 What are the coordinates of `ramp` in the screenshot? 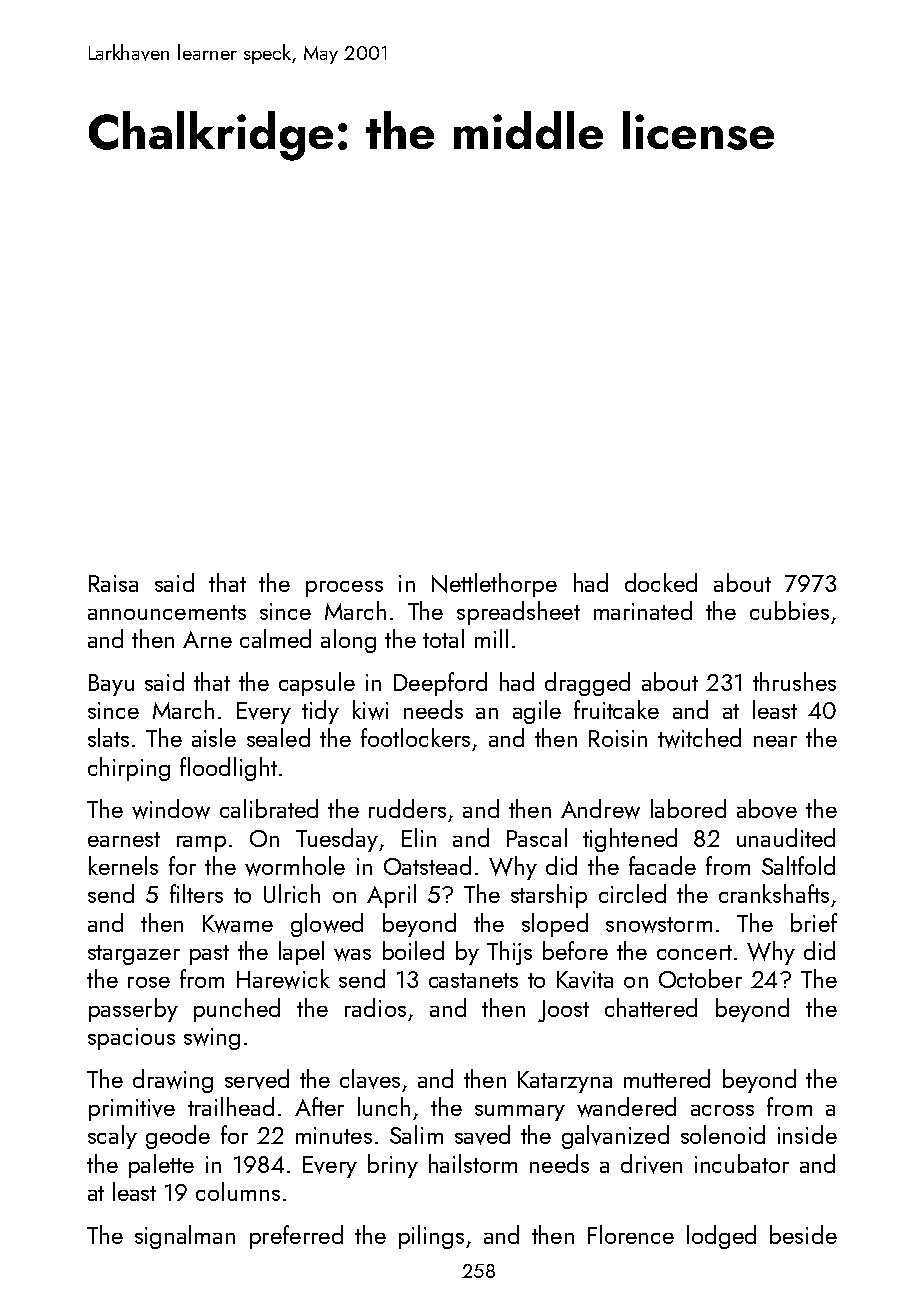 It's located at (201, 844).
